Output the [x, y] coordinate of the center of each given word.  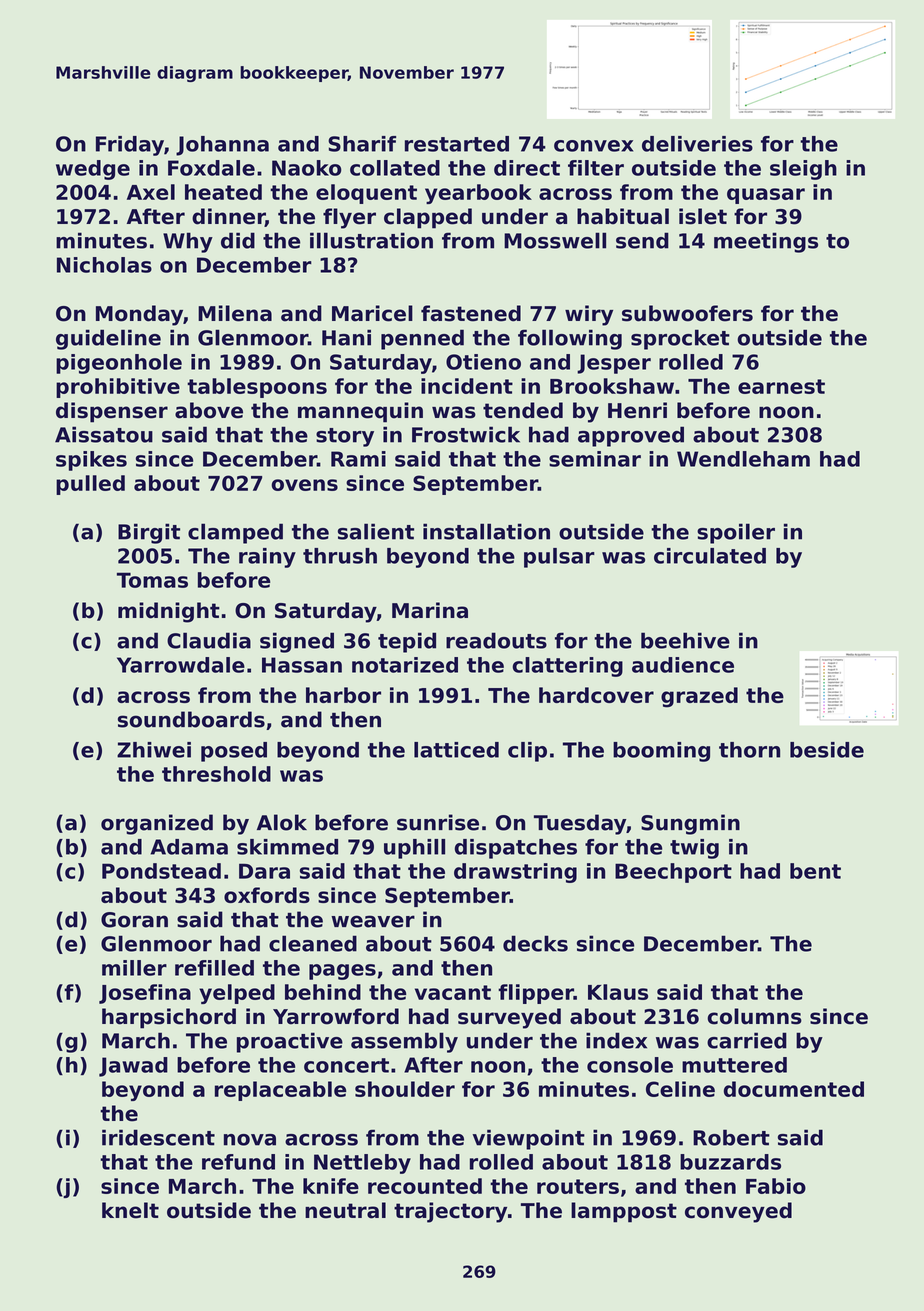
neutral [345, 1210]
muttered [734, 1065]
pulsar [559, 558]
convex [593, 146]
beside [827, 750]
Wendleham [743, 459]
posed [234, 752]
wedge [93, 170]
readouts [496, 640]
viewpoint [529, 1139]
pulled [90, 485]
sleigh [803, 170]
